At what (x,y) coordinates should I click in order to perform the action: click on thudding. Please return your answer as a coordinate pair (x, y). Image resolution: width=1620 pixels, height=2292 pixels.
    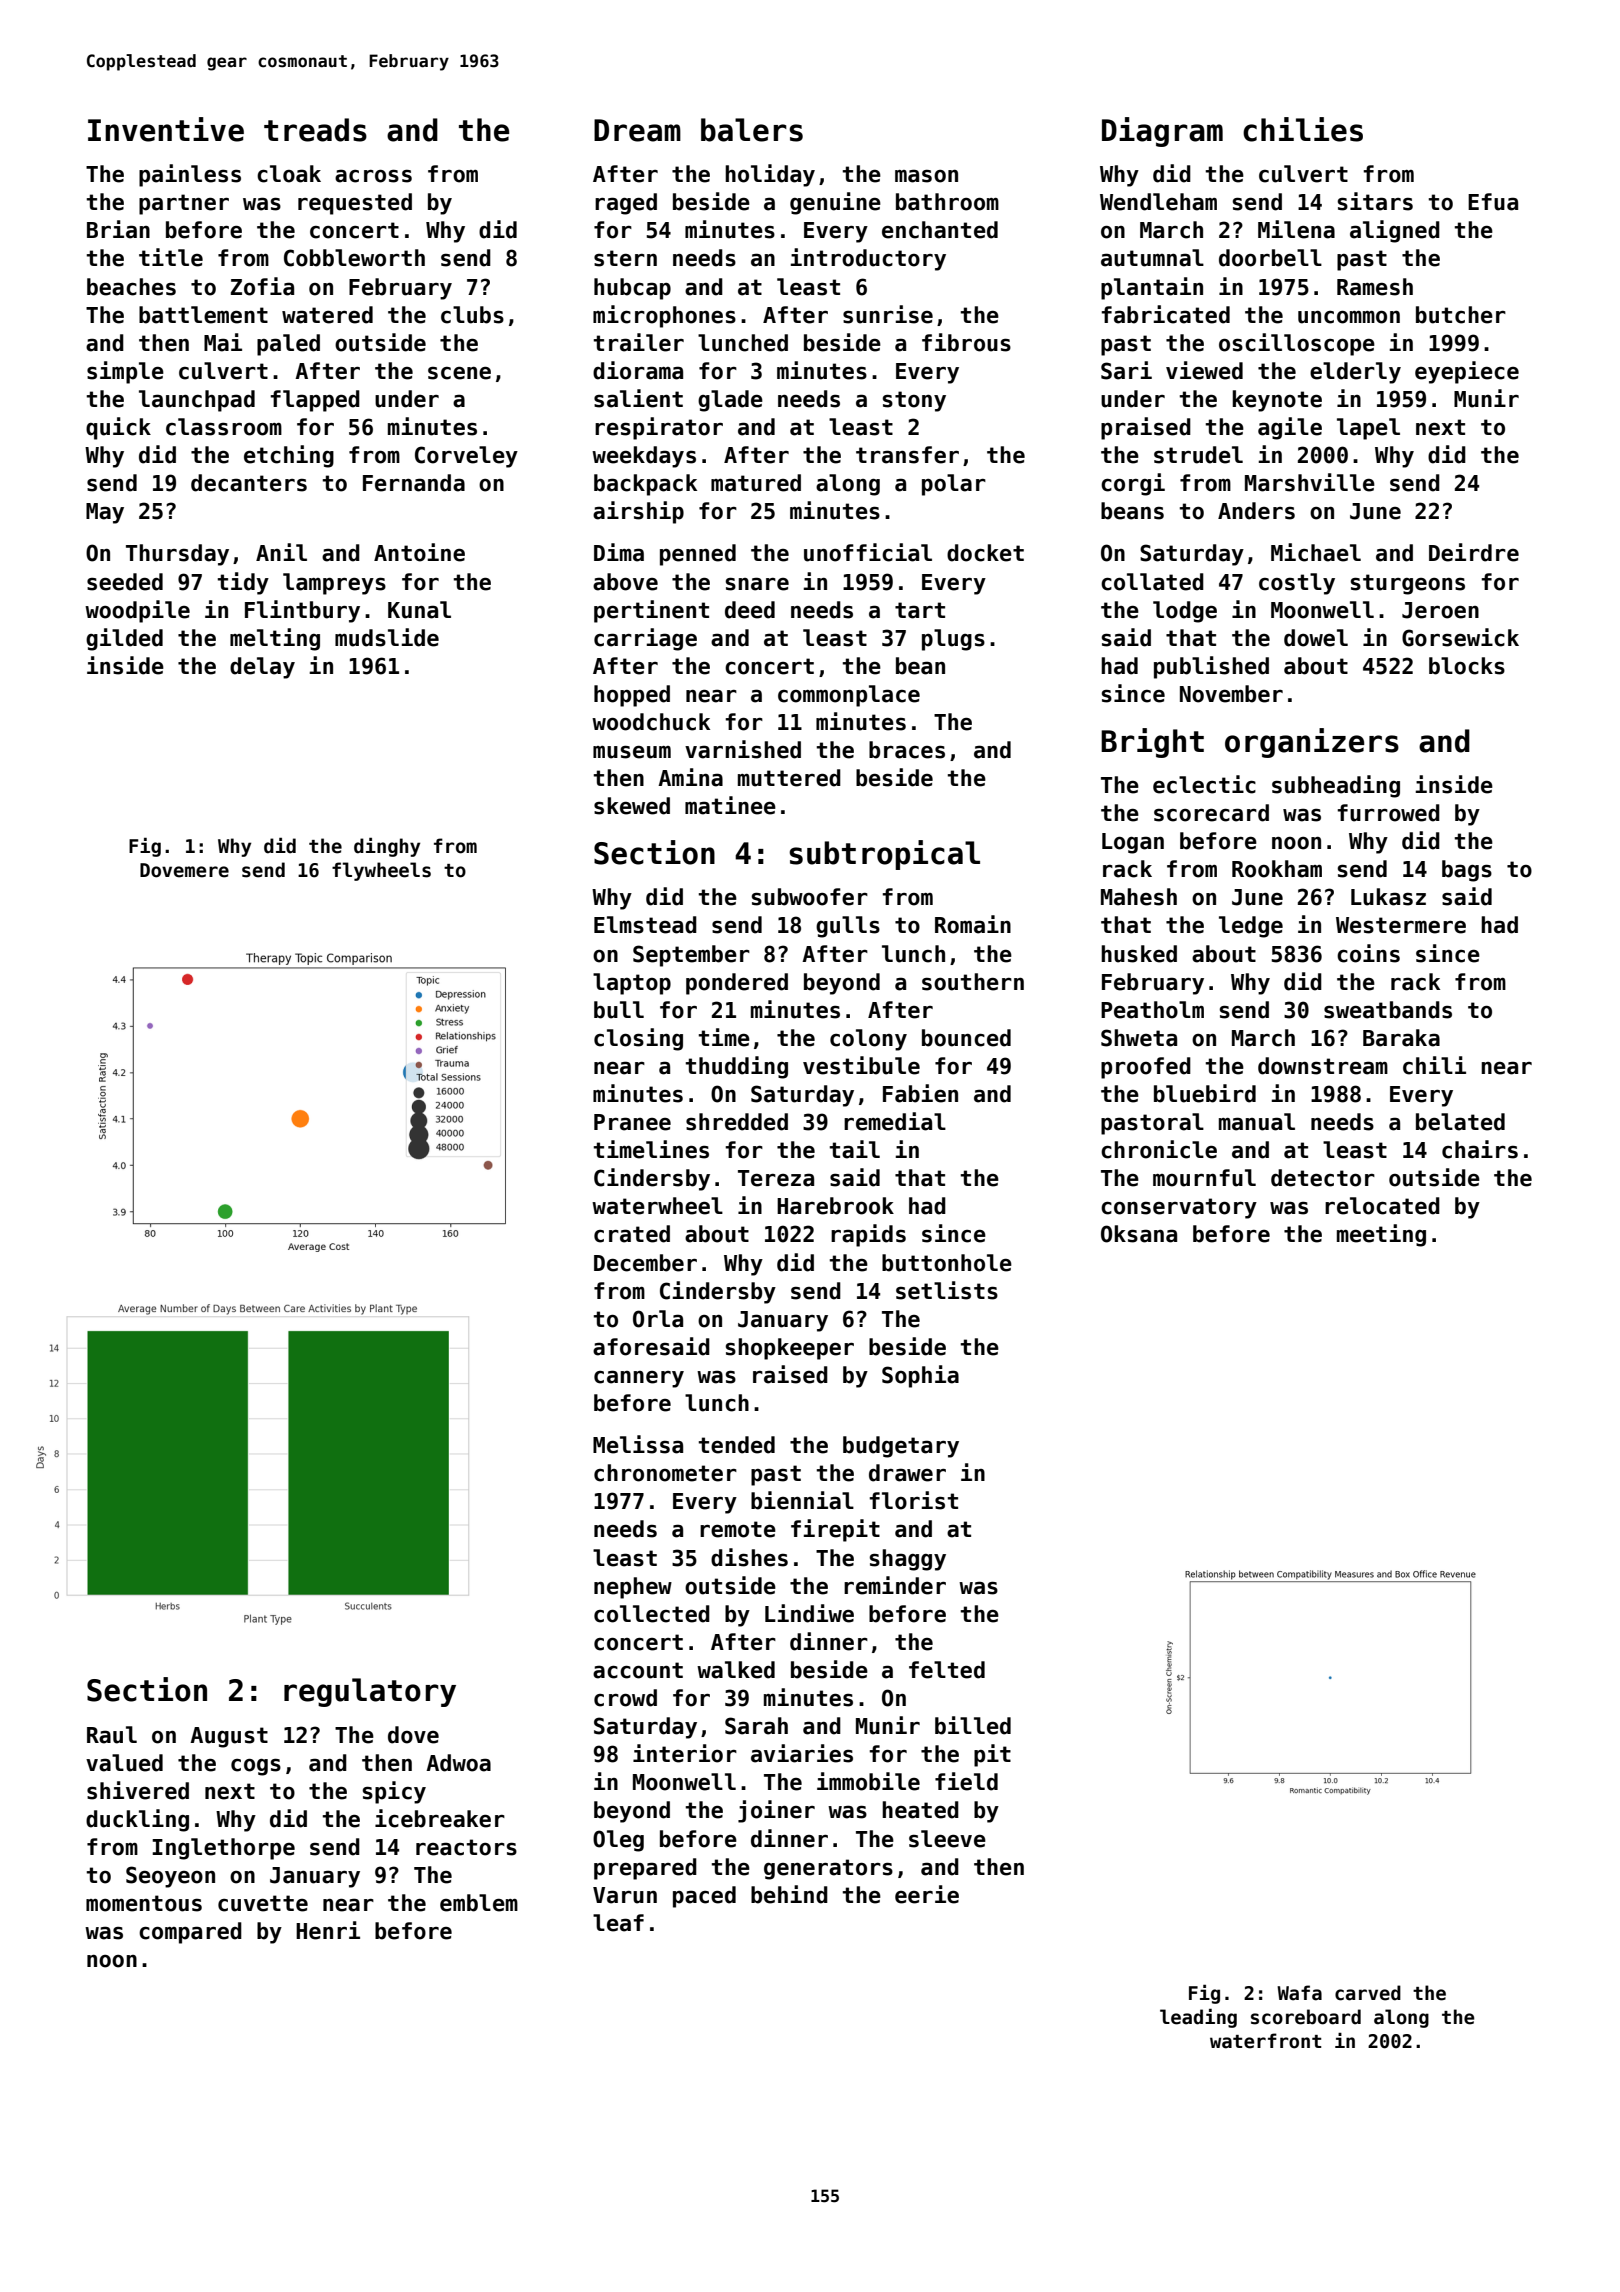
    Looking at the image, I should click on (737, 1067).
